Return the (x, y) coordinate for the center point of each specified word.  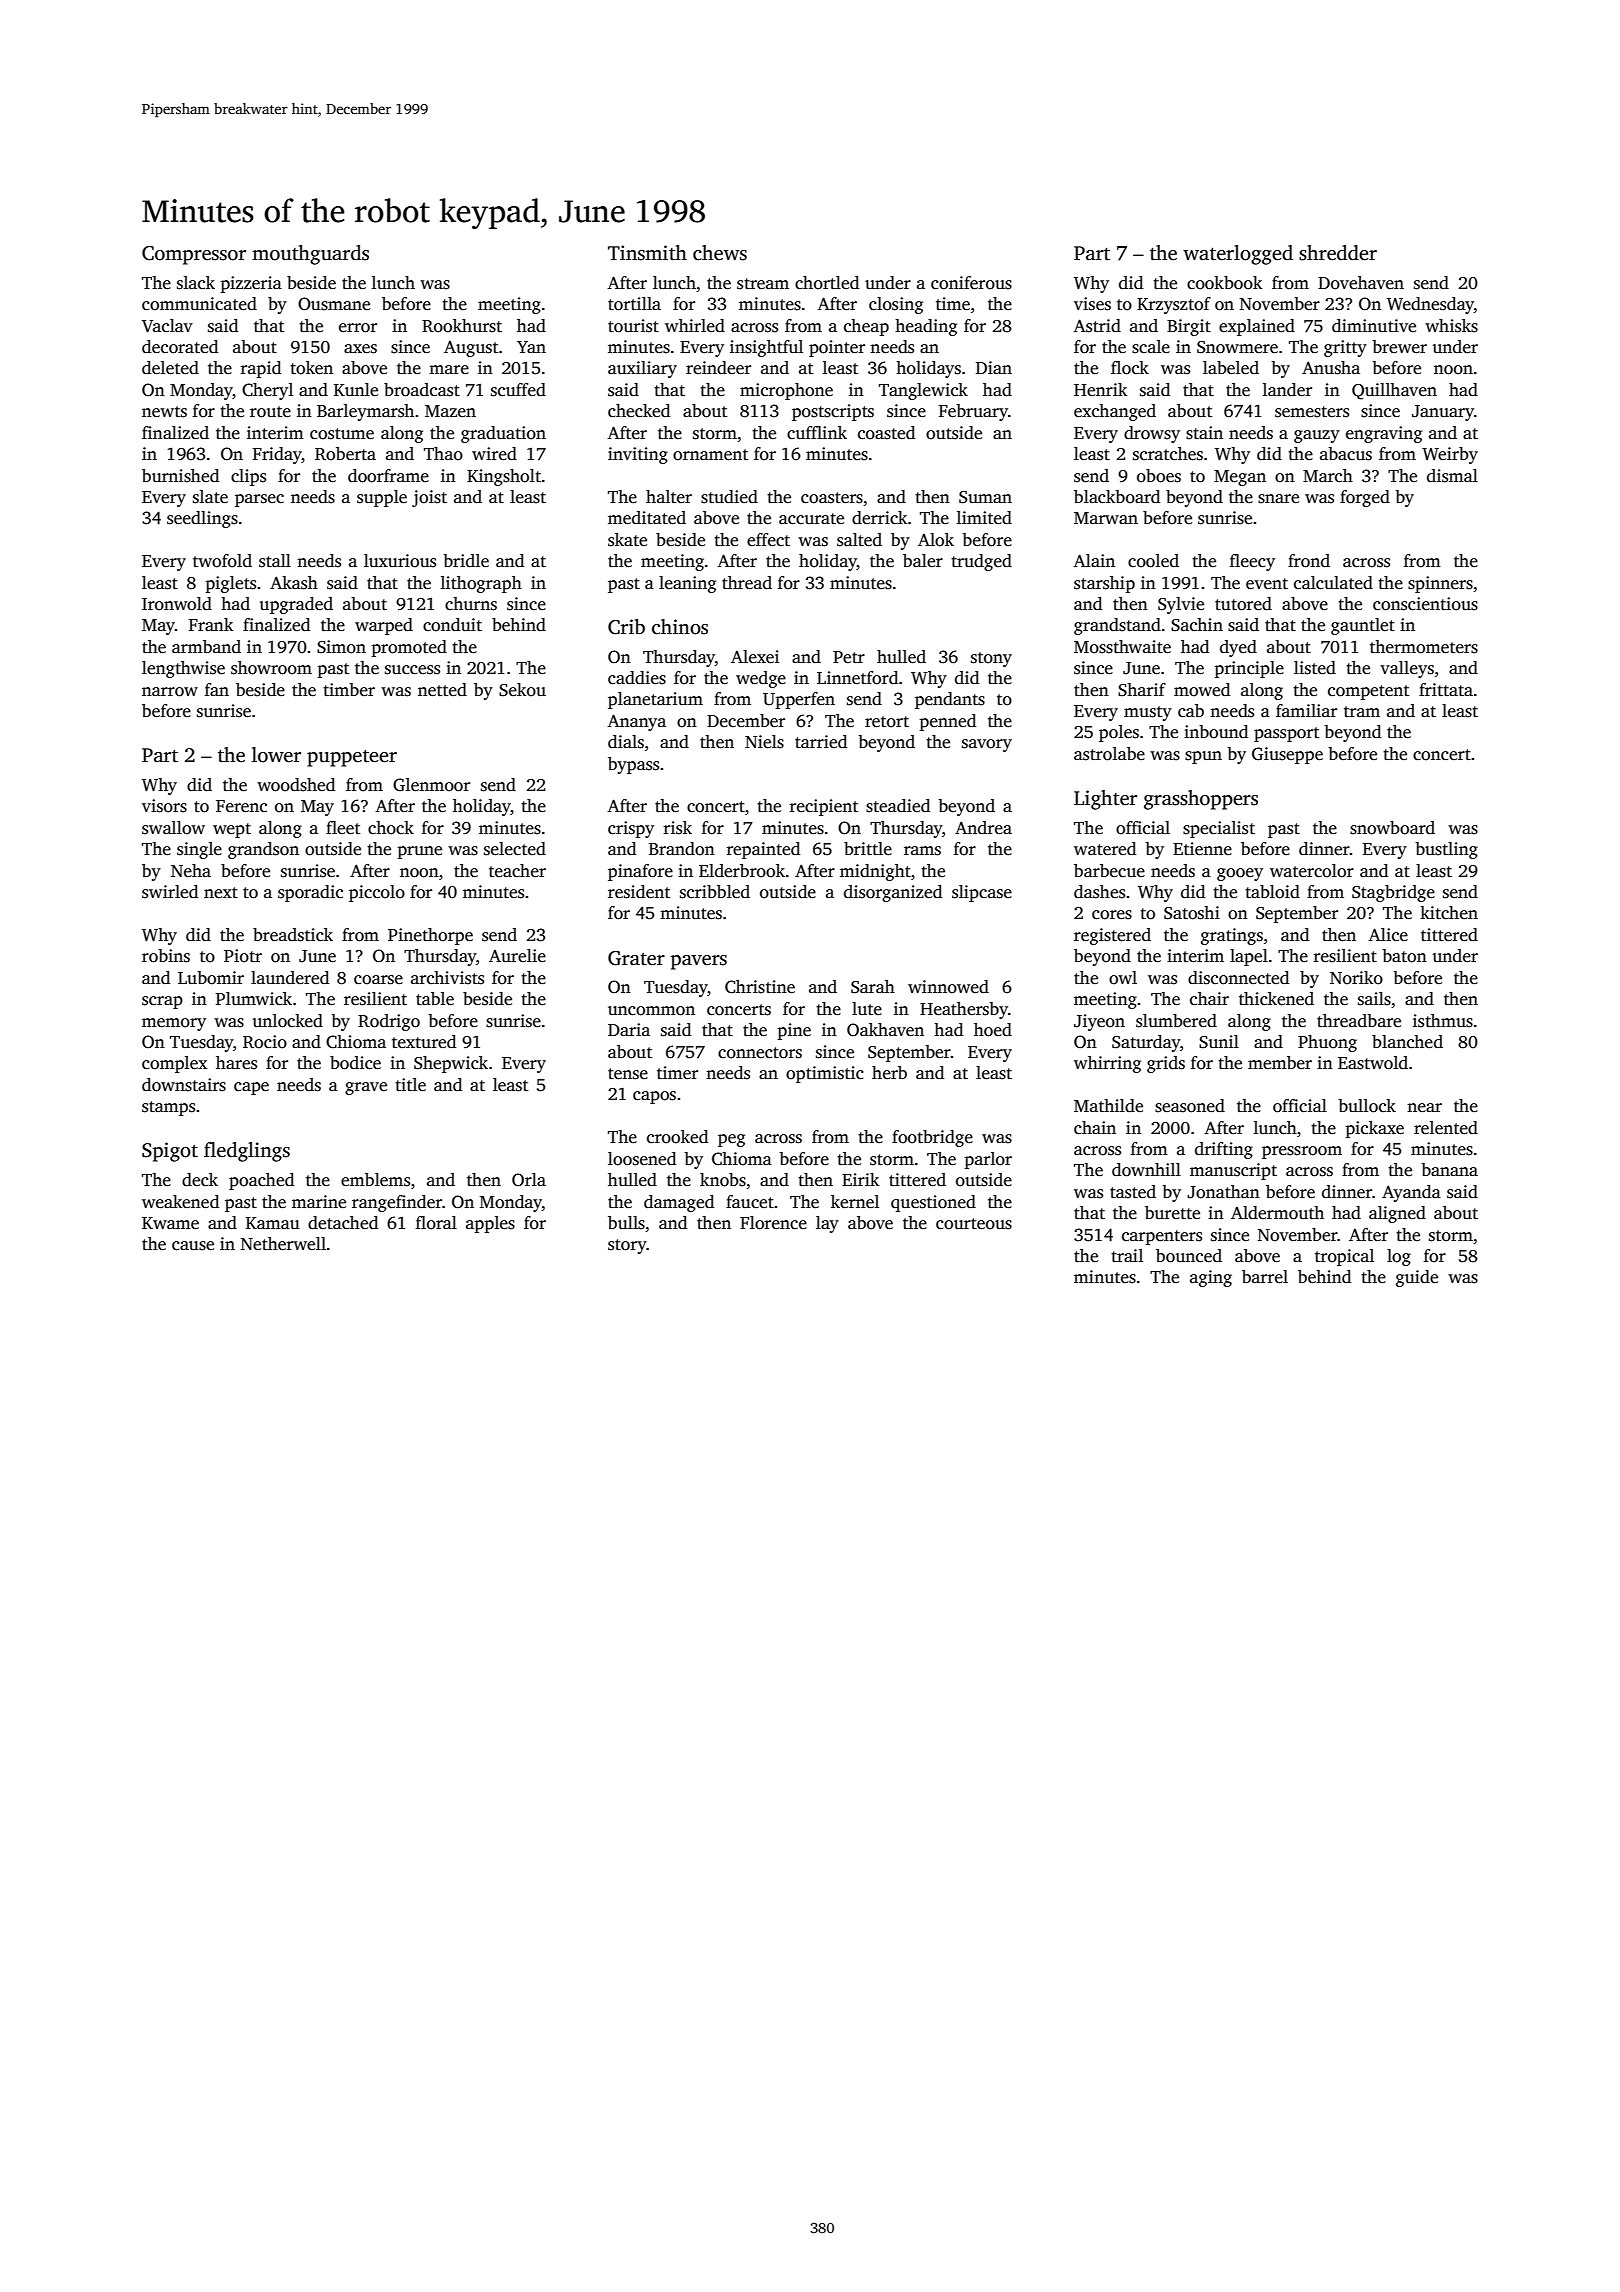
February (973, 412)
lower (276, 755)
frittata (1446, 690)
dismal (1452, 476)
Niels (764, 742)
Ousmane (334, 304)
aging (1211, 1278)
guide (1417, 1278)
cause (193, 1246)
